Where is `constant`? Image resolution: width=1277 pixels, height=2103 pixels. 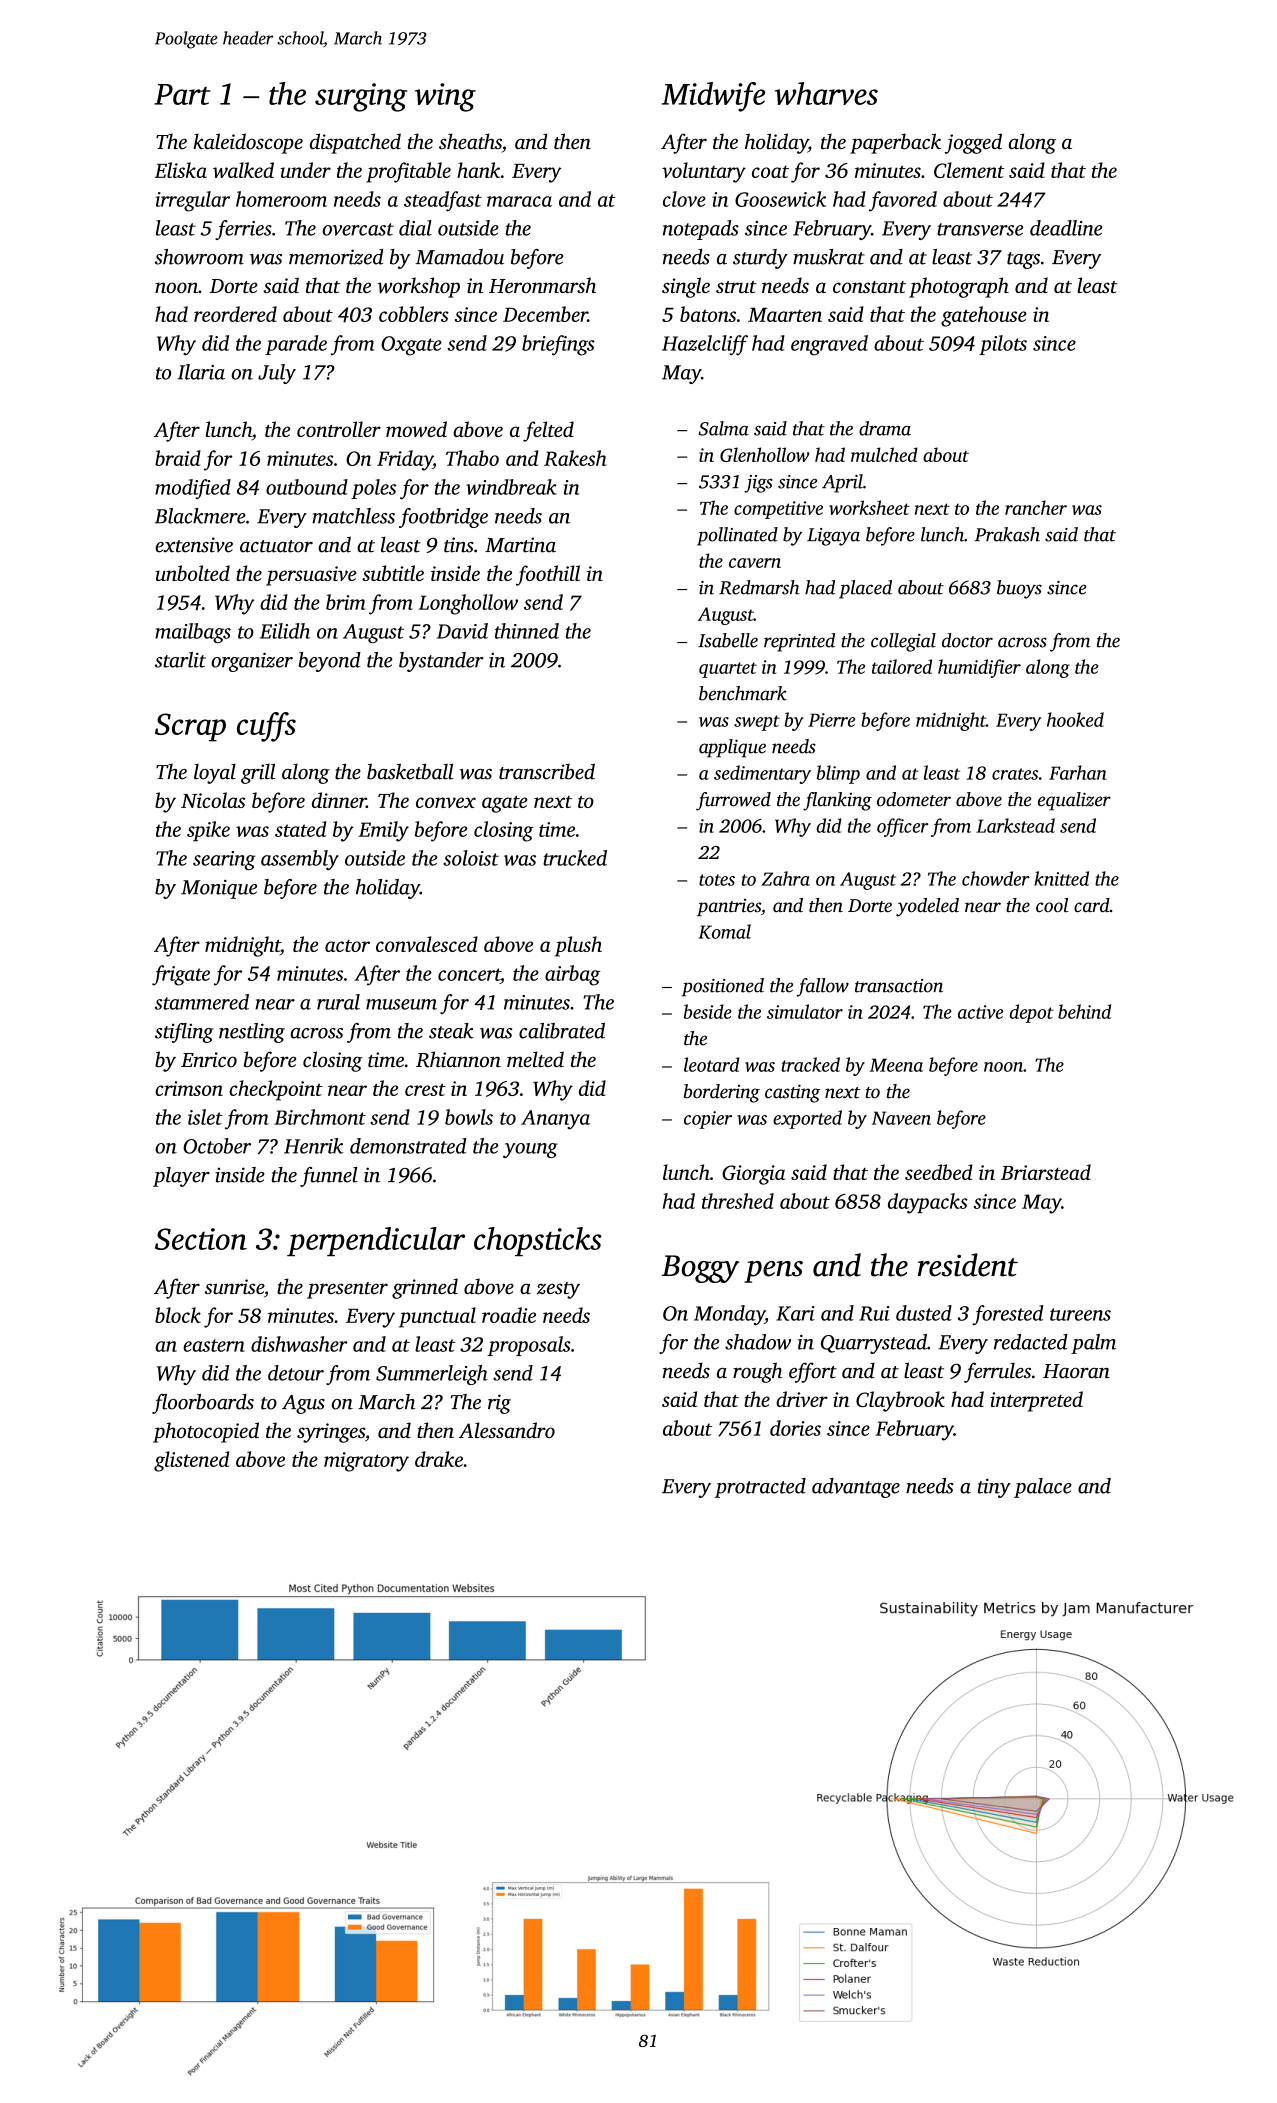 constant is located at coordinates (869, 287).
